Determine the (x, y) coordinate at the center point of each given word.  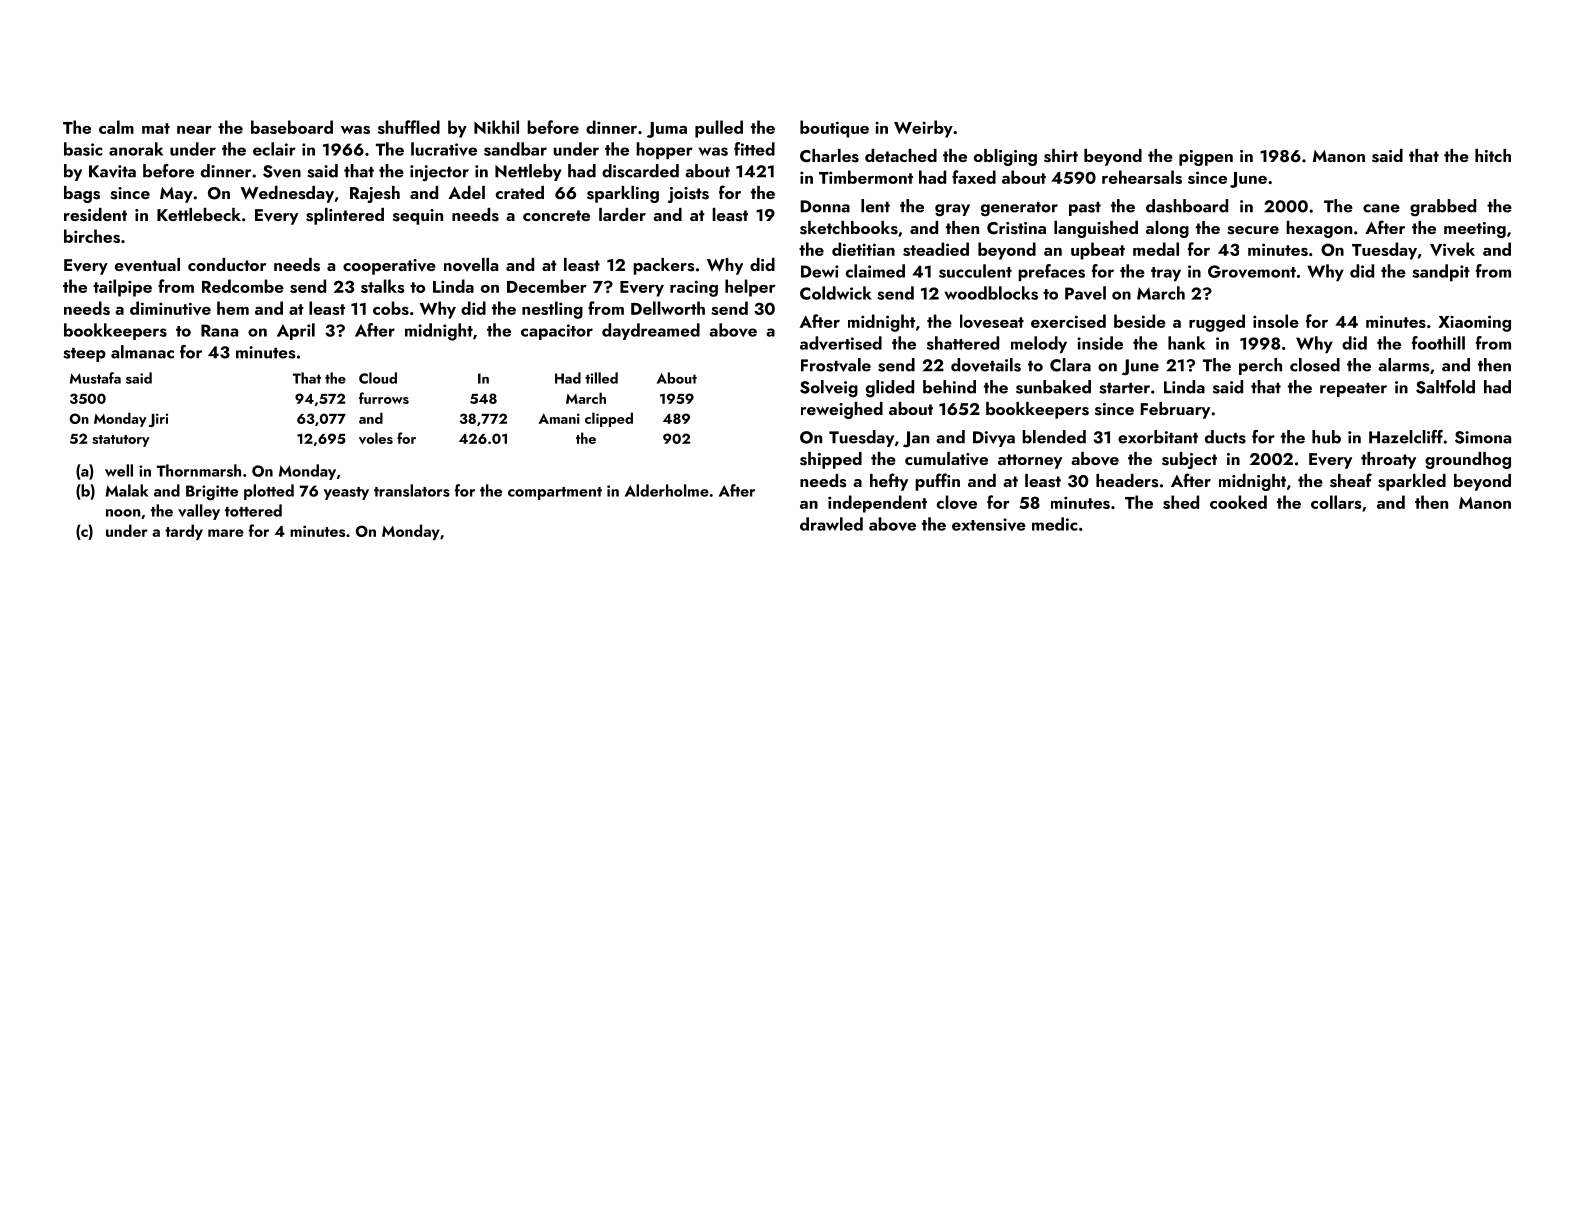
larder (622, 214)
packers (664, 266)
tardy (184, 532)
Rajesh (375, 194)
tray (1166, 274)
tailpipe (122, 288)
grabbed (1443, 208)
